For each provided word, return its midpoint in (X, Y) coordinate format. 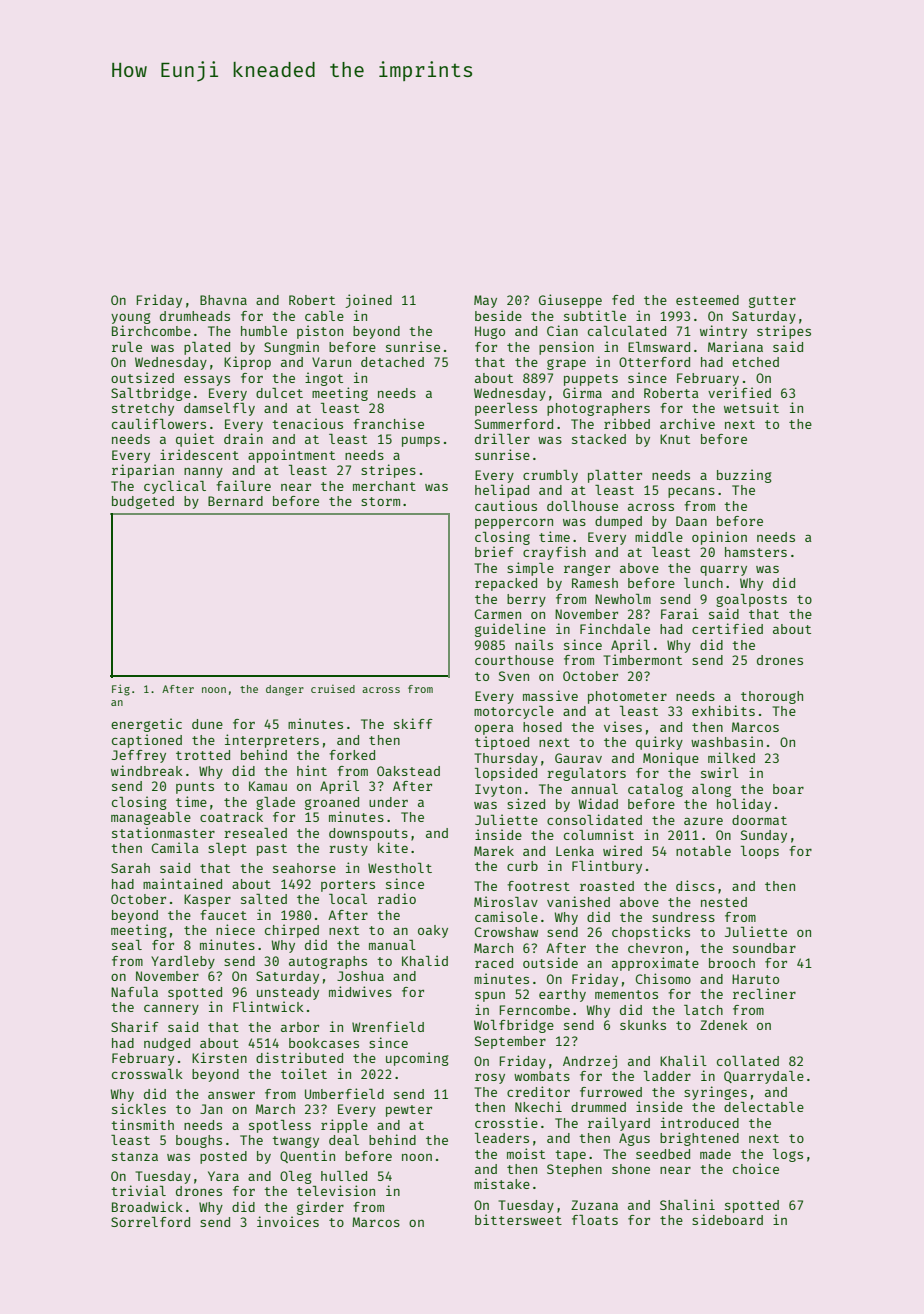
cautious (506, 505)
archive (687, 423)
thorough (772, 697)
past (272, 850)
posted (223, 1157)
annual (594, 789)
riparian (143, 471)
